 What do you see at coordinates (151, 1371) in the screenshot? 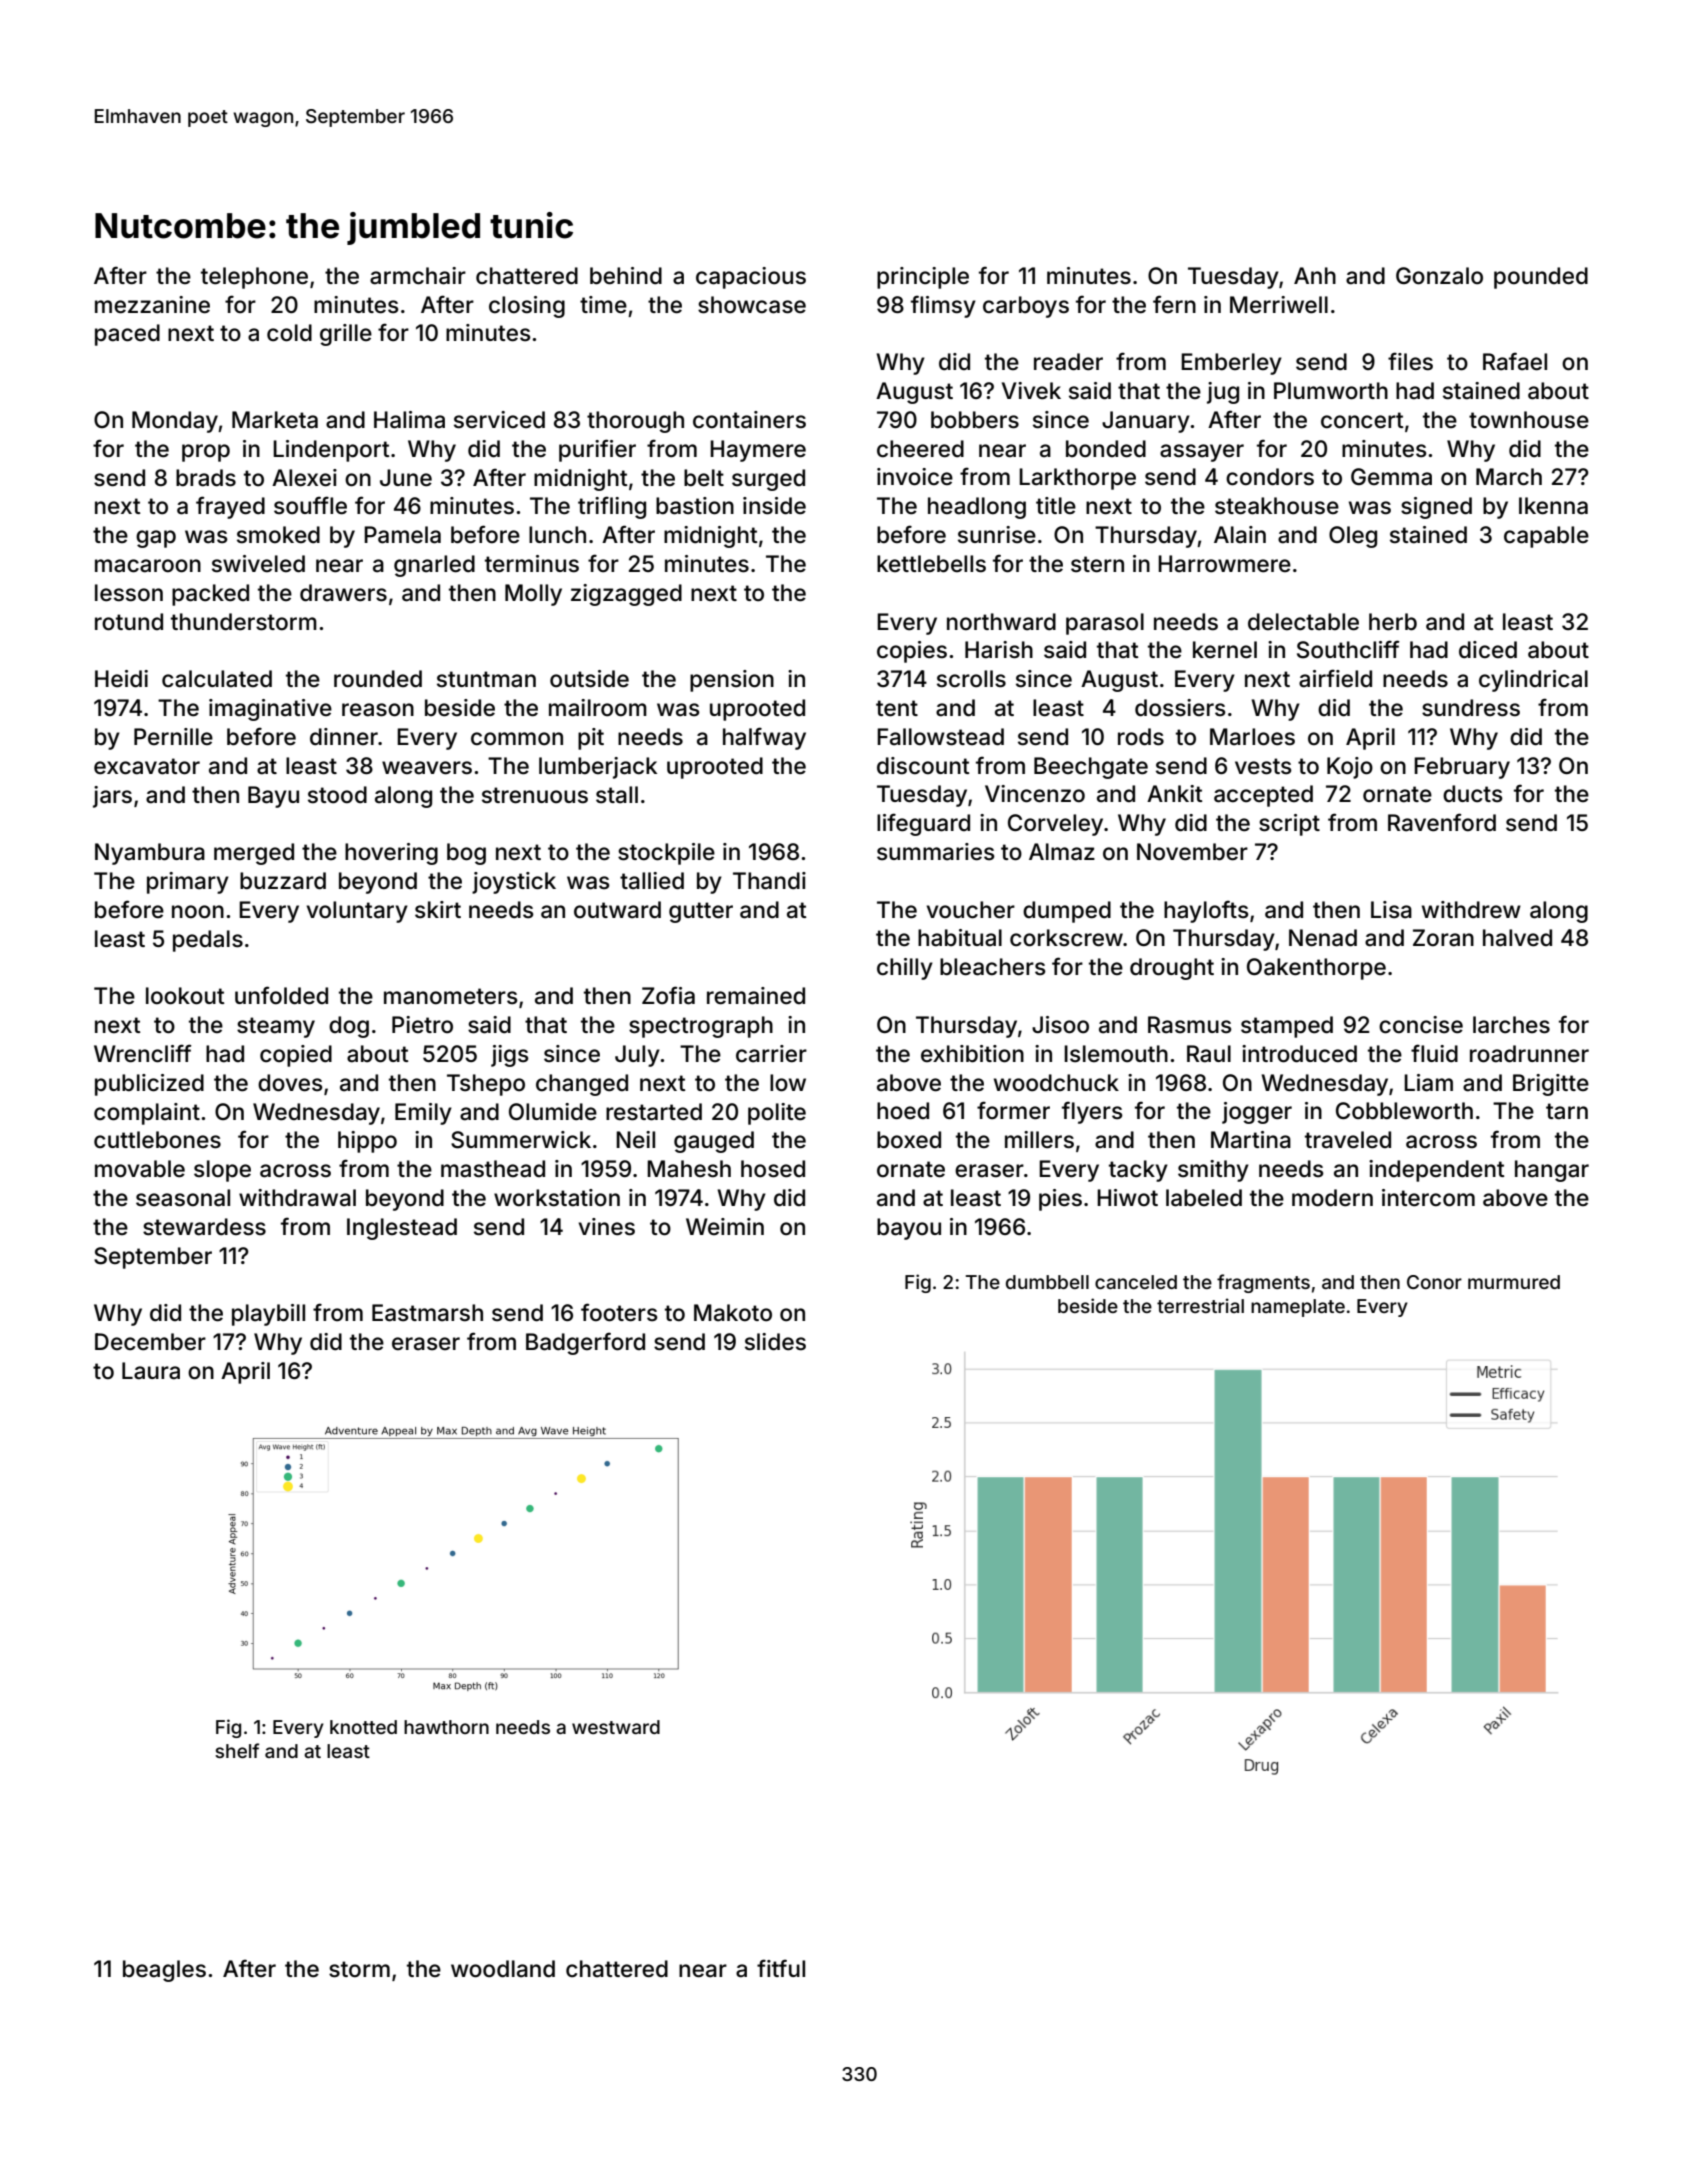
I see `Laura` at bounding box center [151, 1371].
